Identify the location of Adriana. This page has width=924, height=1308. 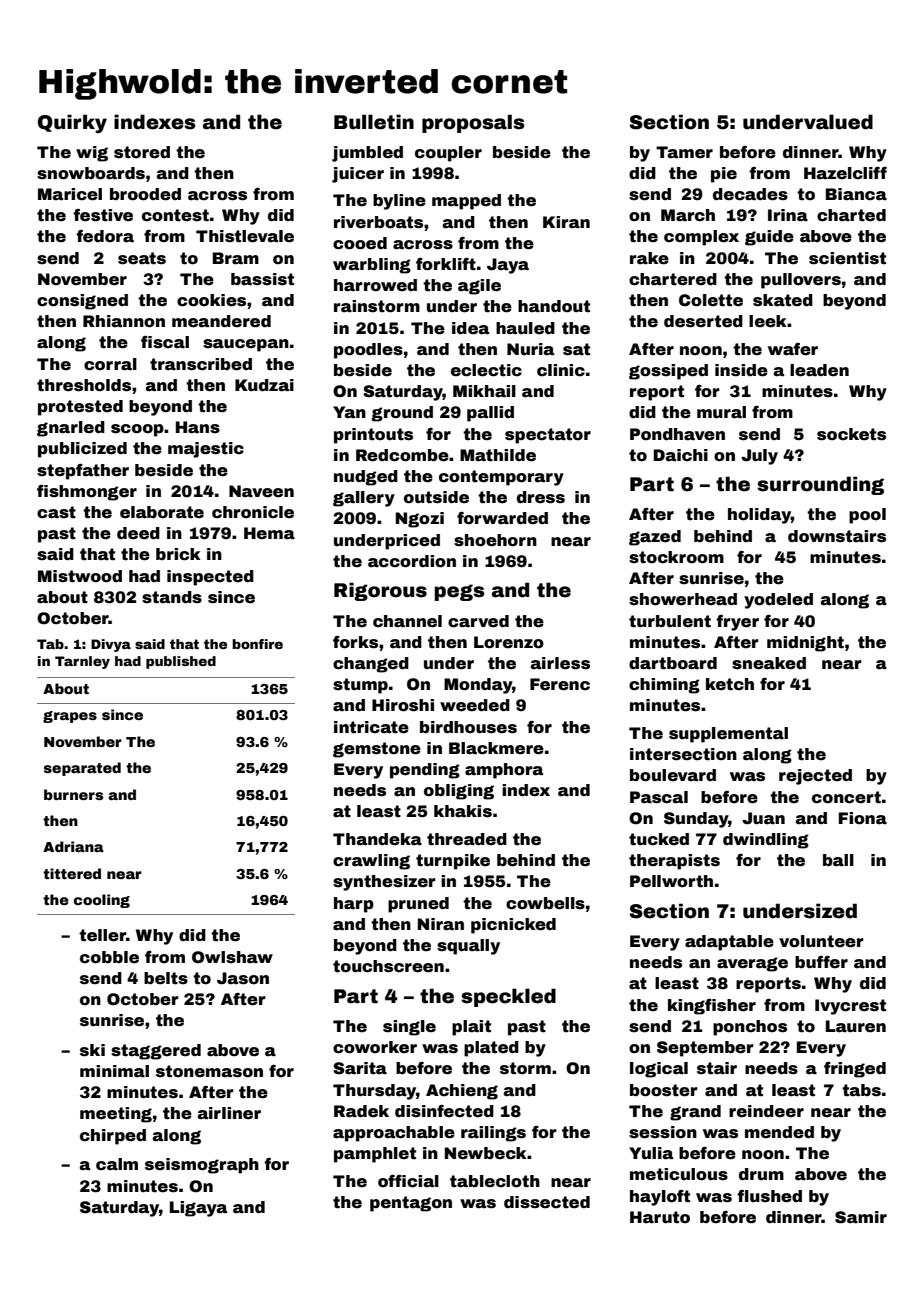
(73, 846).
